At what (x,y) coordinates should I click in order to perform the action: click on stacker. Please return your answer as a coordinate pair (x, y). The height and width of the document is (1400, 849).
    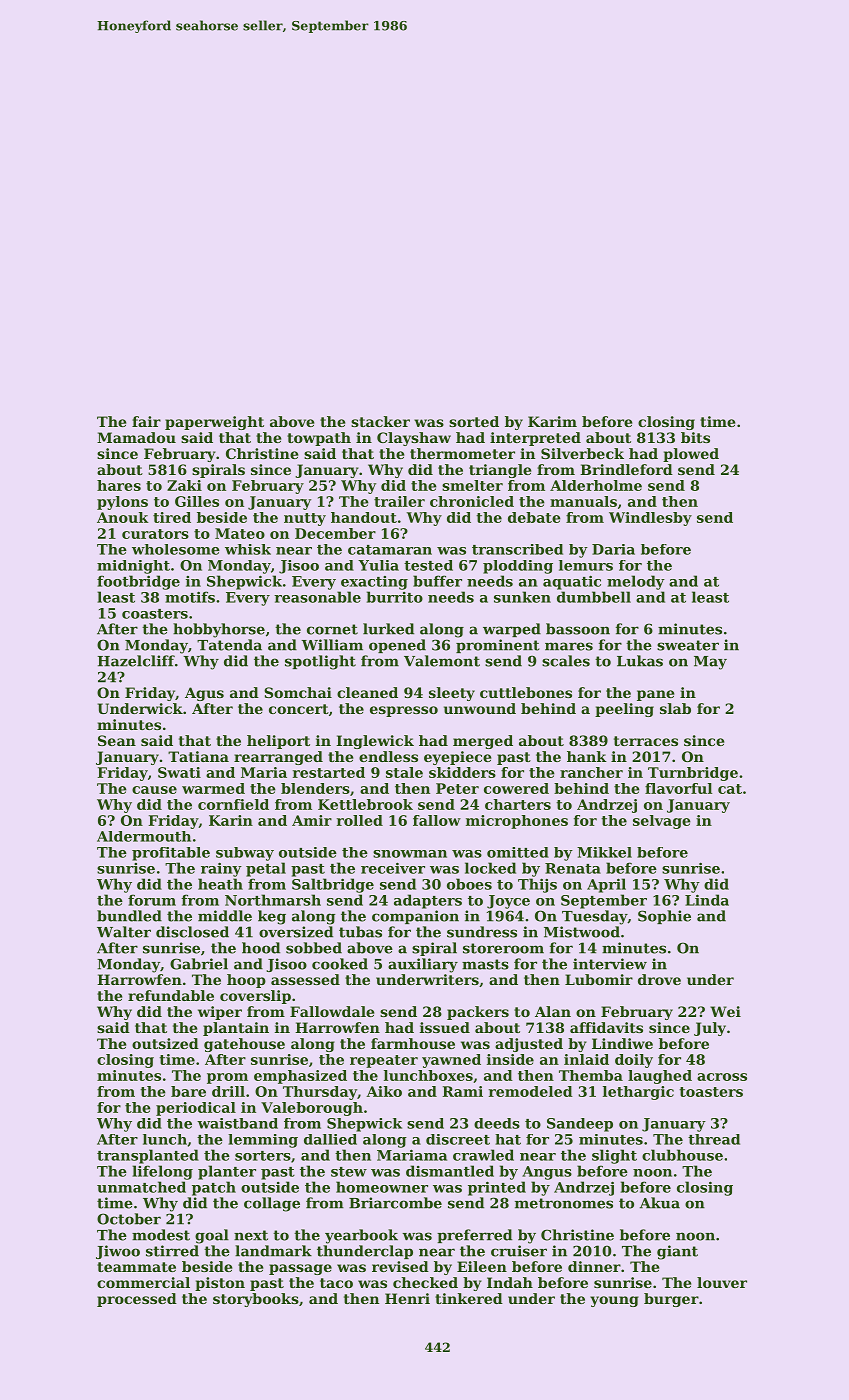
    Looking at the image, I should click on (380, 421).
